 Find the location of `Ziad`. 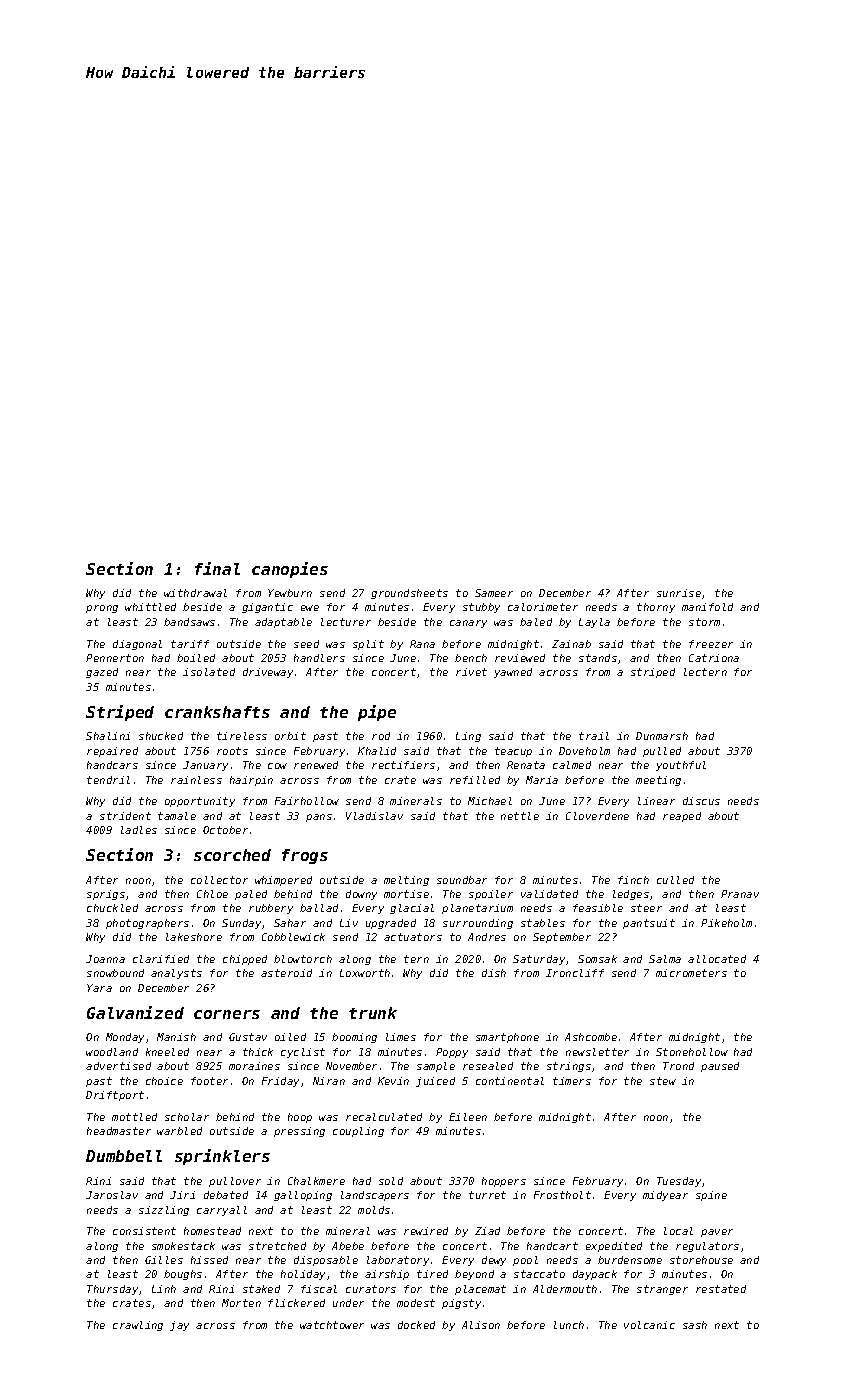

Ziad is located at coordinates (487, 1231).
